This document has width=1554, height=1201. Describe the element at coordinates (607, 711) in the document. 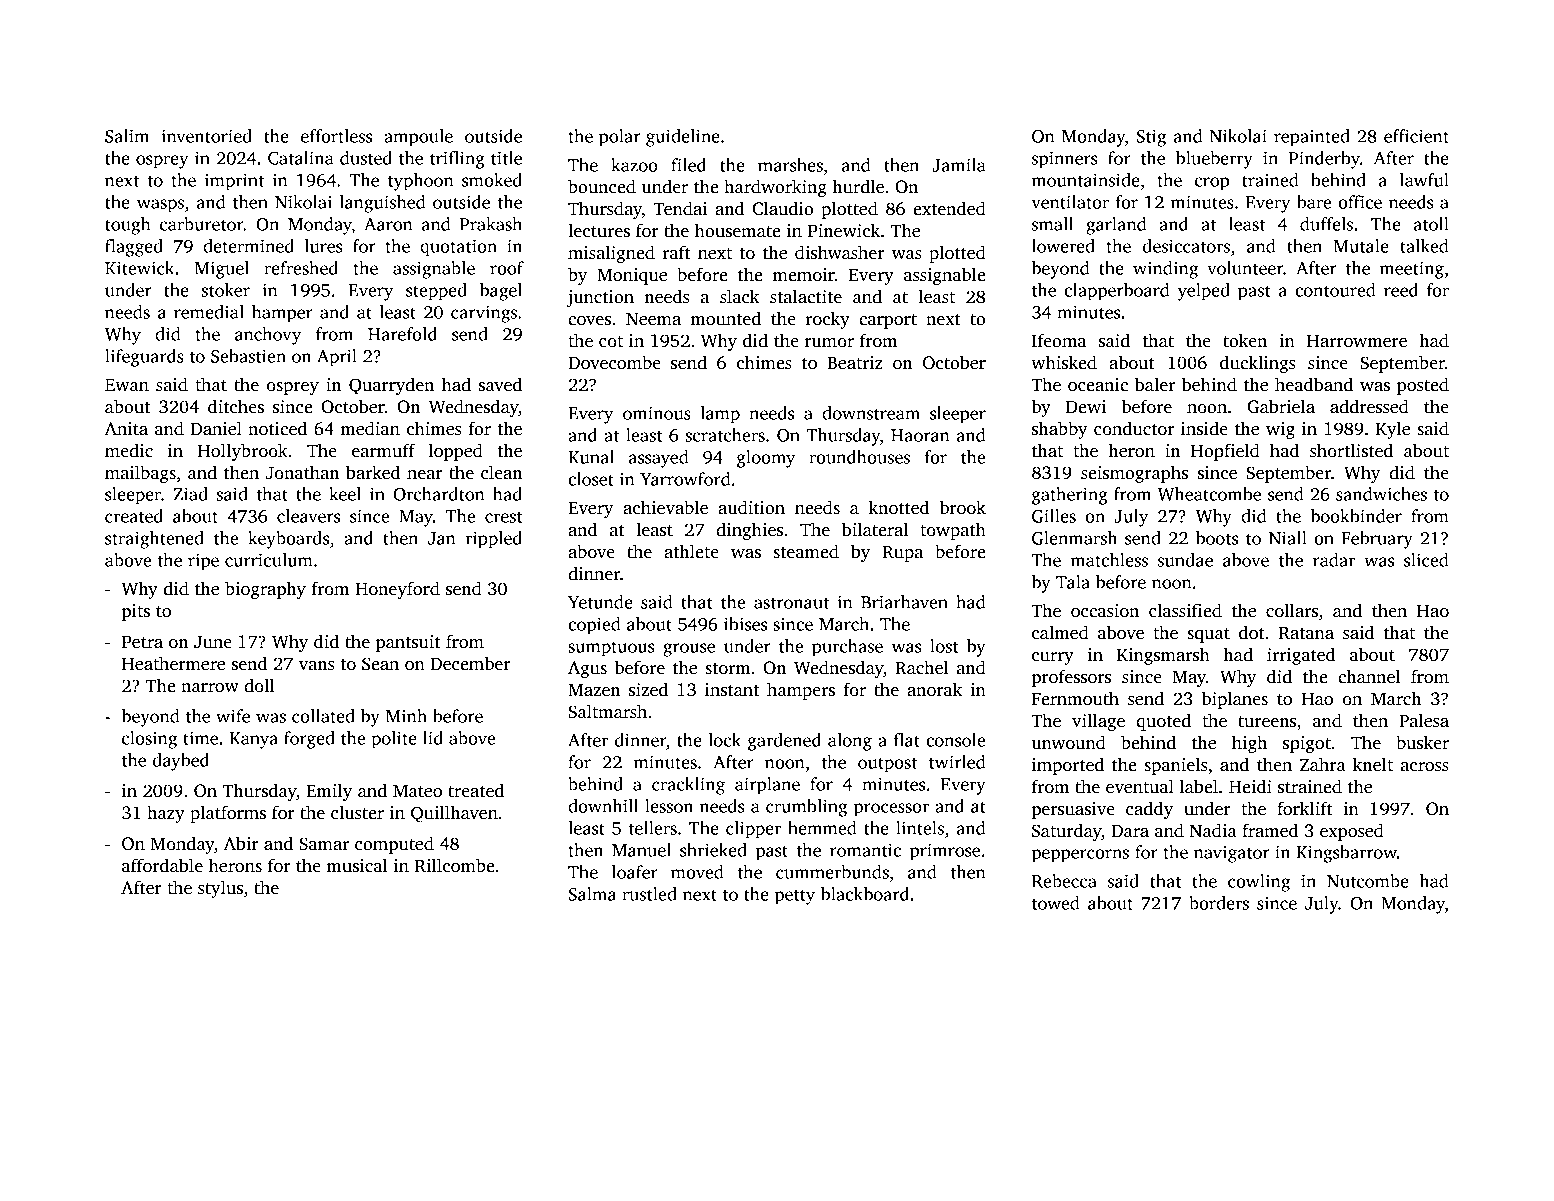

I see `Saltmarsh` at that location.
